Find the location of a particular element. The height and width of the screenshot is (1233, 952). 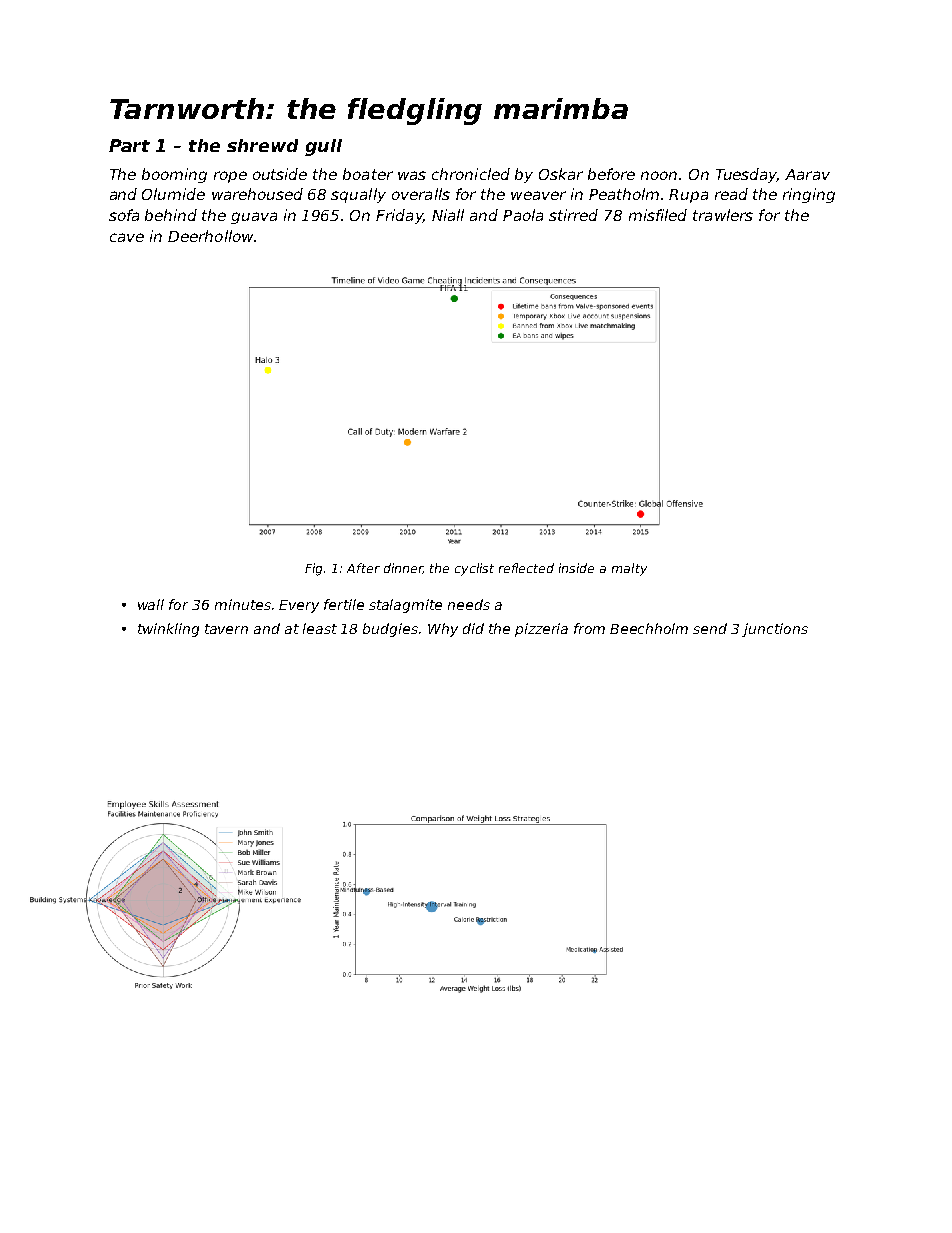

trawlers is located at coordinates (723, 215).
